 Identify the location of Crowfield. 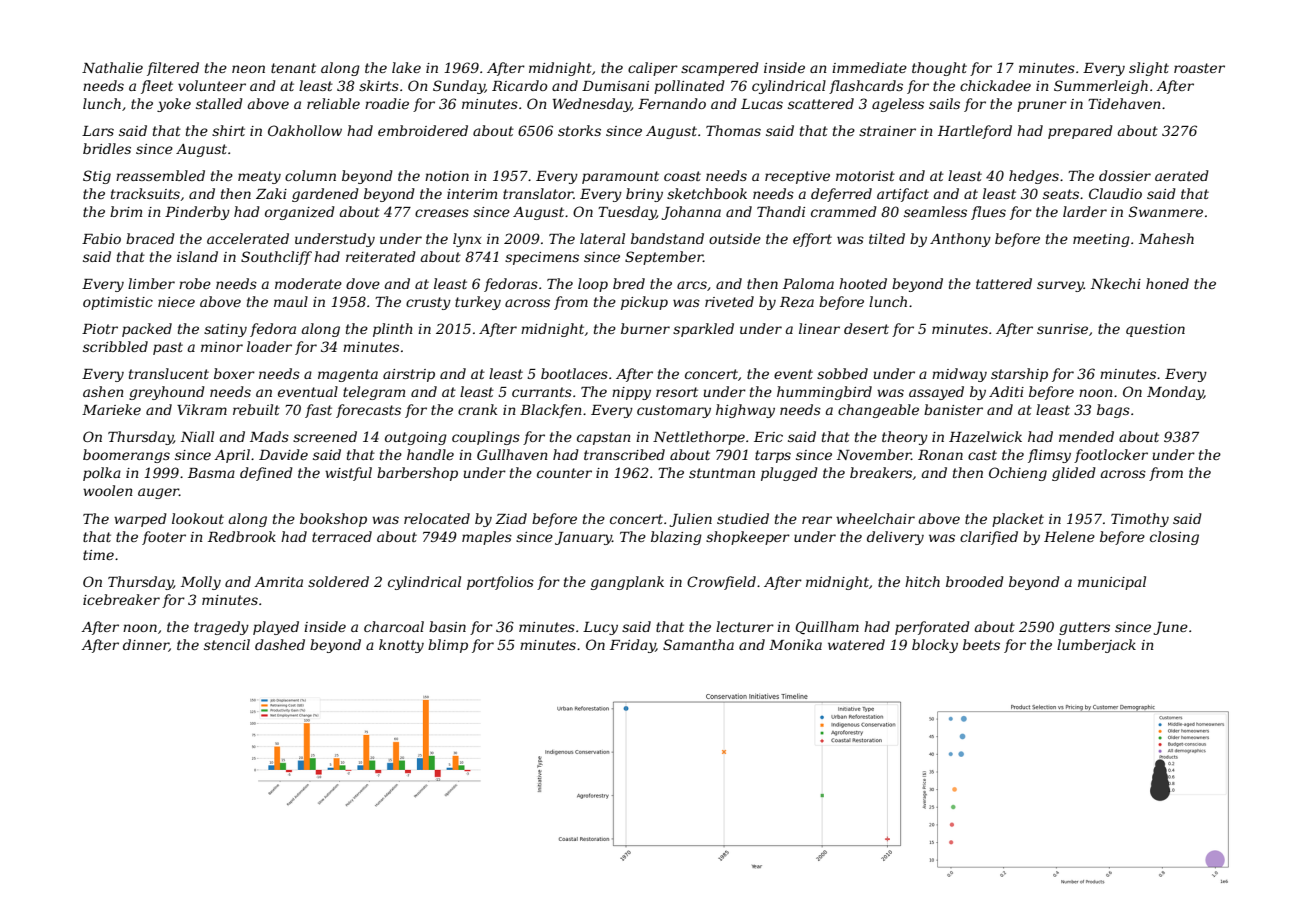
(721, 583).
